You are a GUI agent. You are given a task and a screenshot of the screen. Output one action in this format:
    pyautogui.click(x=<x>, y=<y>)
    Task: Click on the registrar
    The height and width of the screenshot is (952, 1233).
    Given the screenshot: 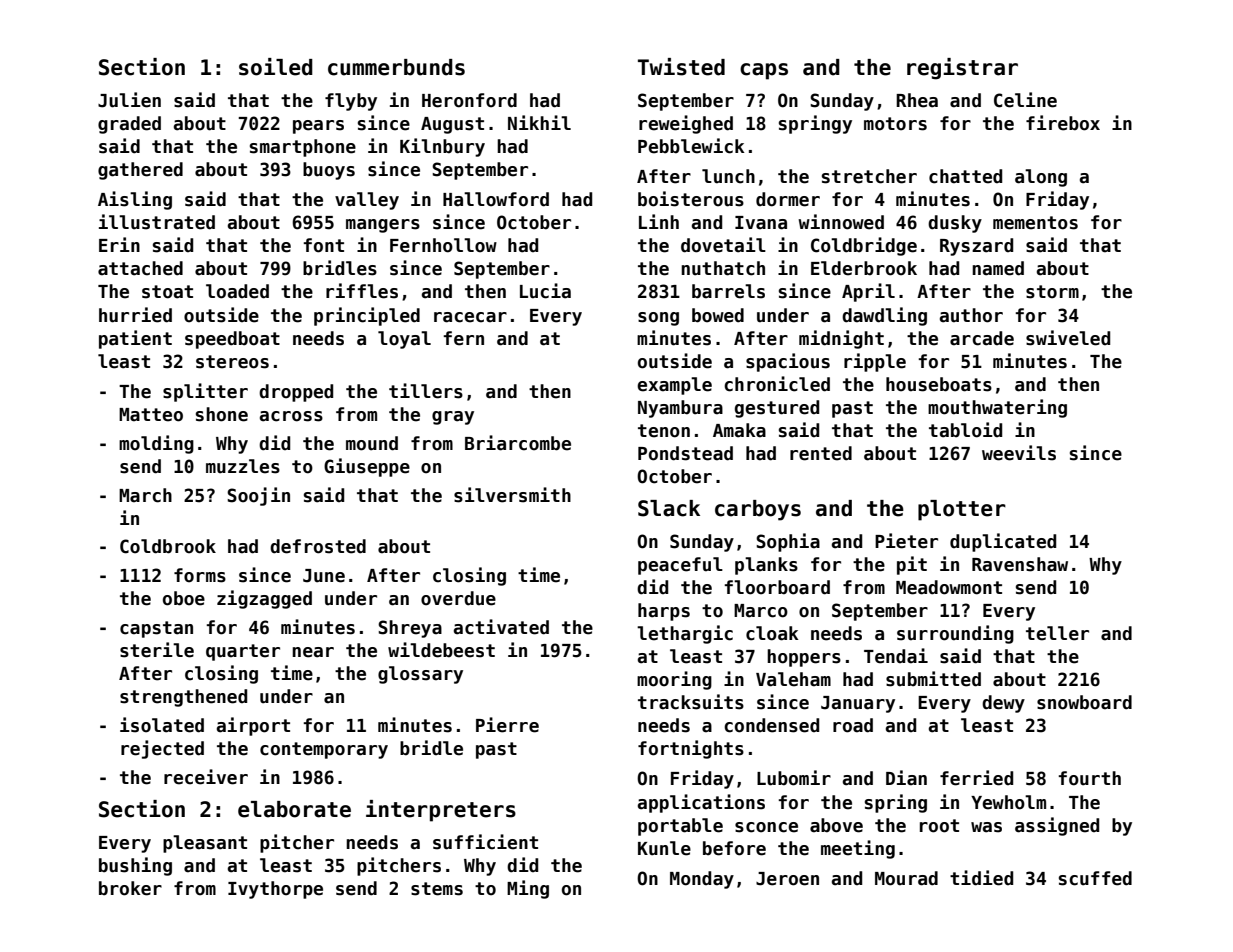 What is the action you would take?
    pyautogui.click(x=962, y=69)
